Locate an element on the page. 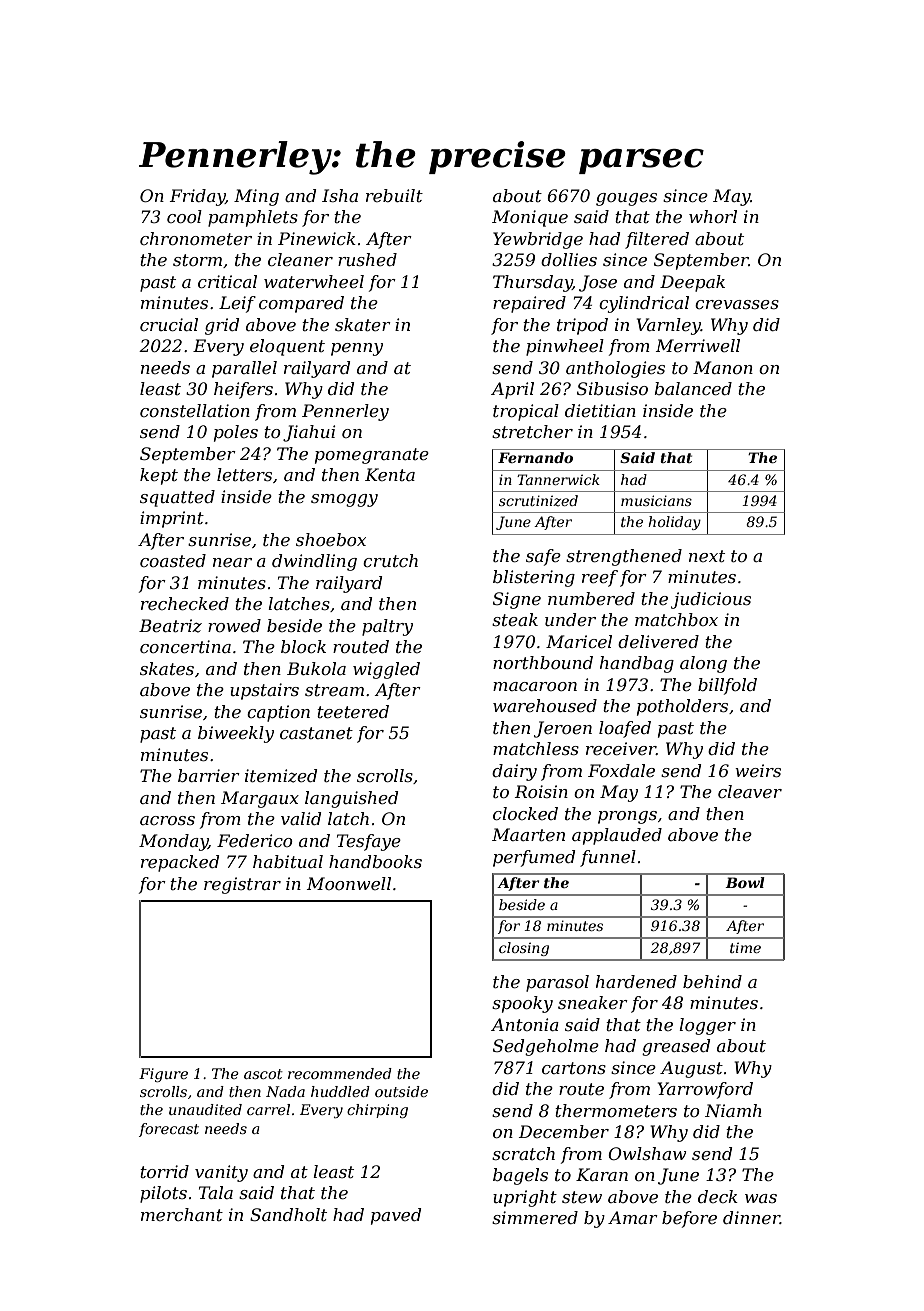  imprint is located at coordinates (172, 519).
